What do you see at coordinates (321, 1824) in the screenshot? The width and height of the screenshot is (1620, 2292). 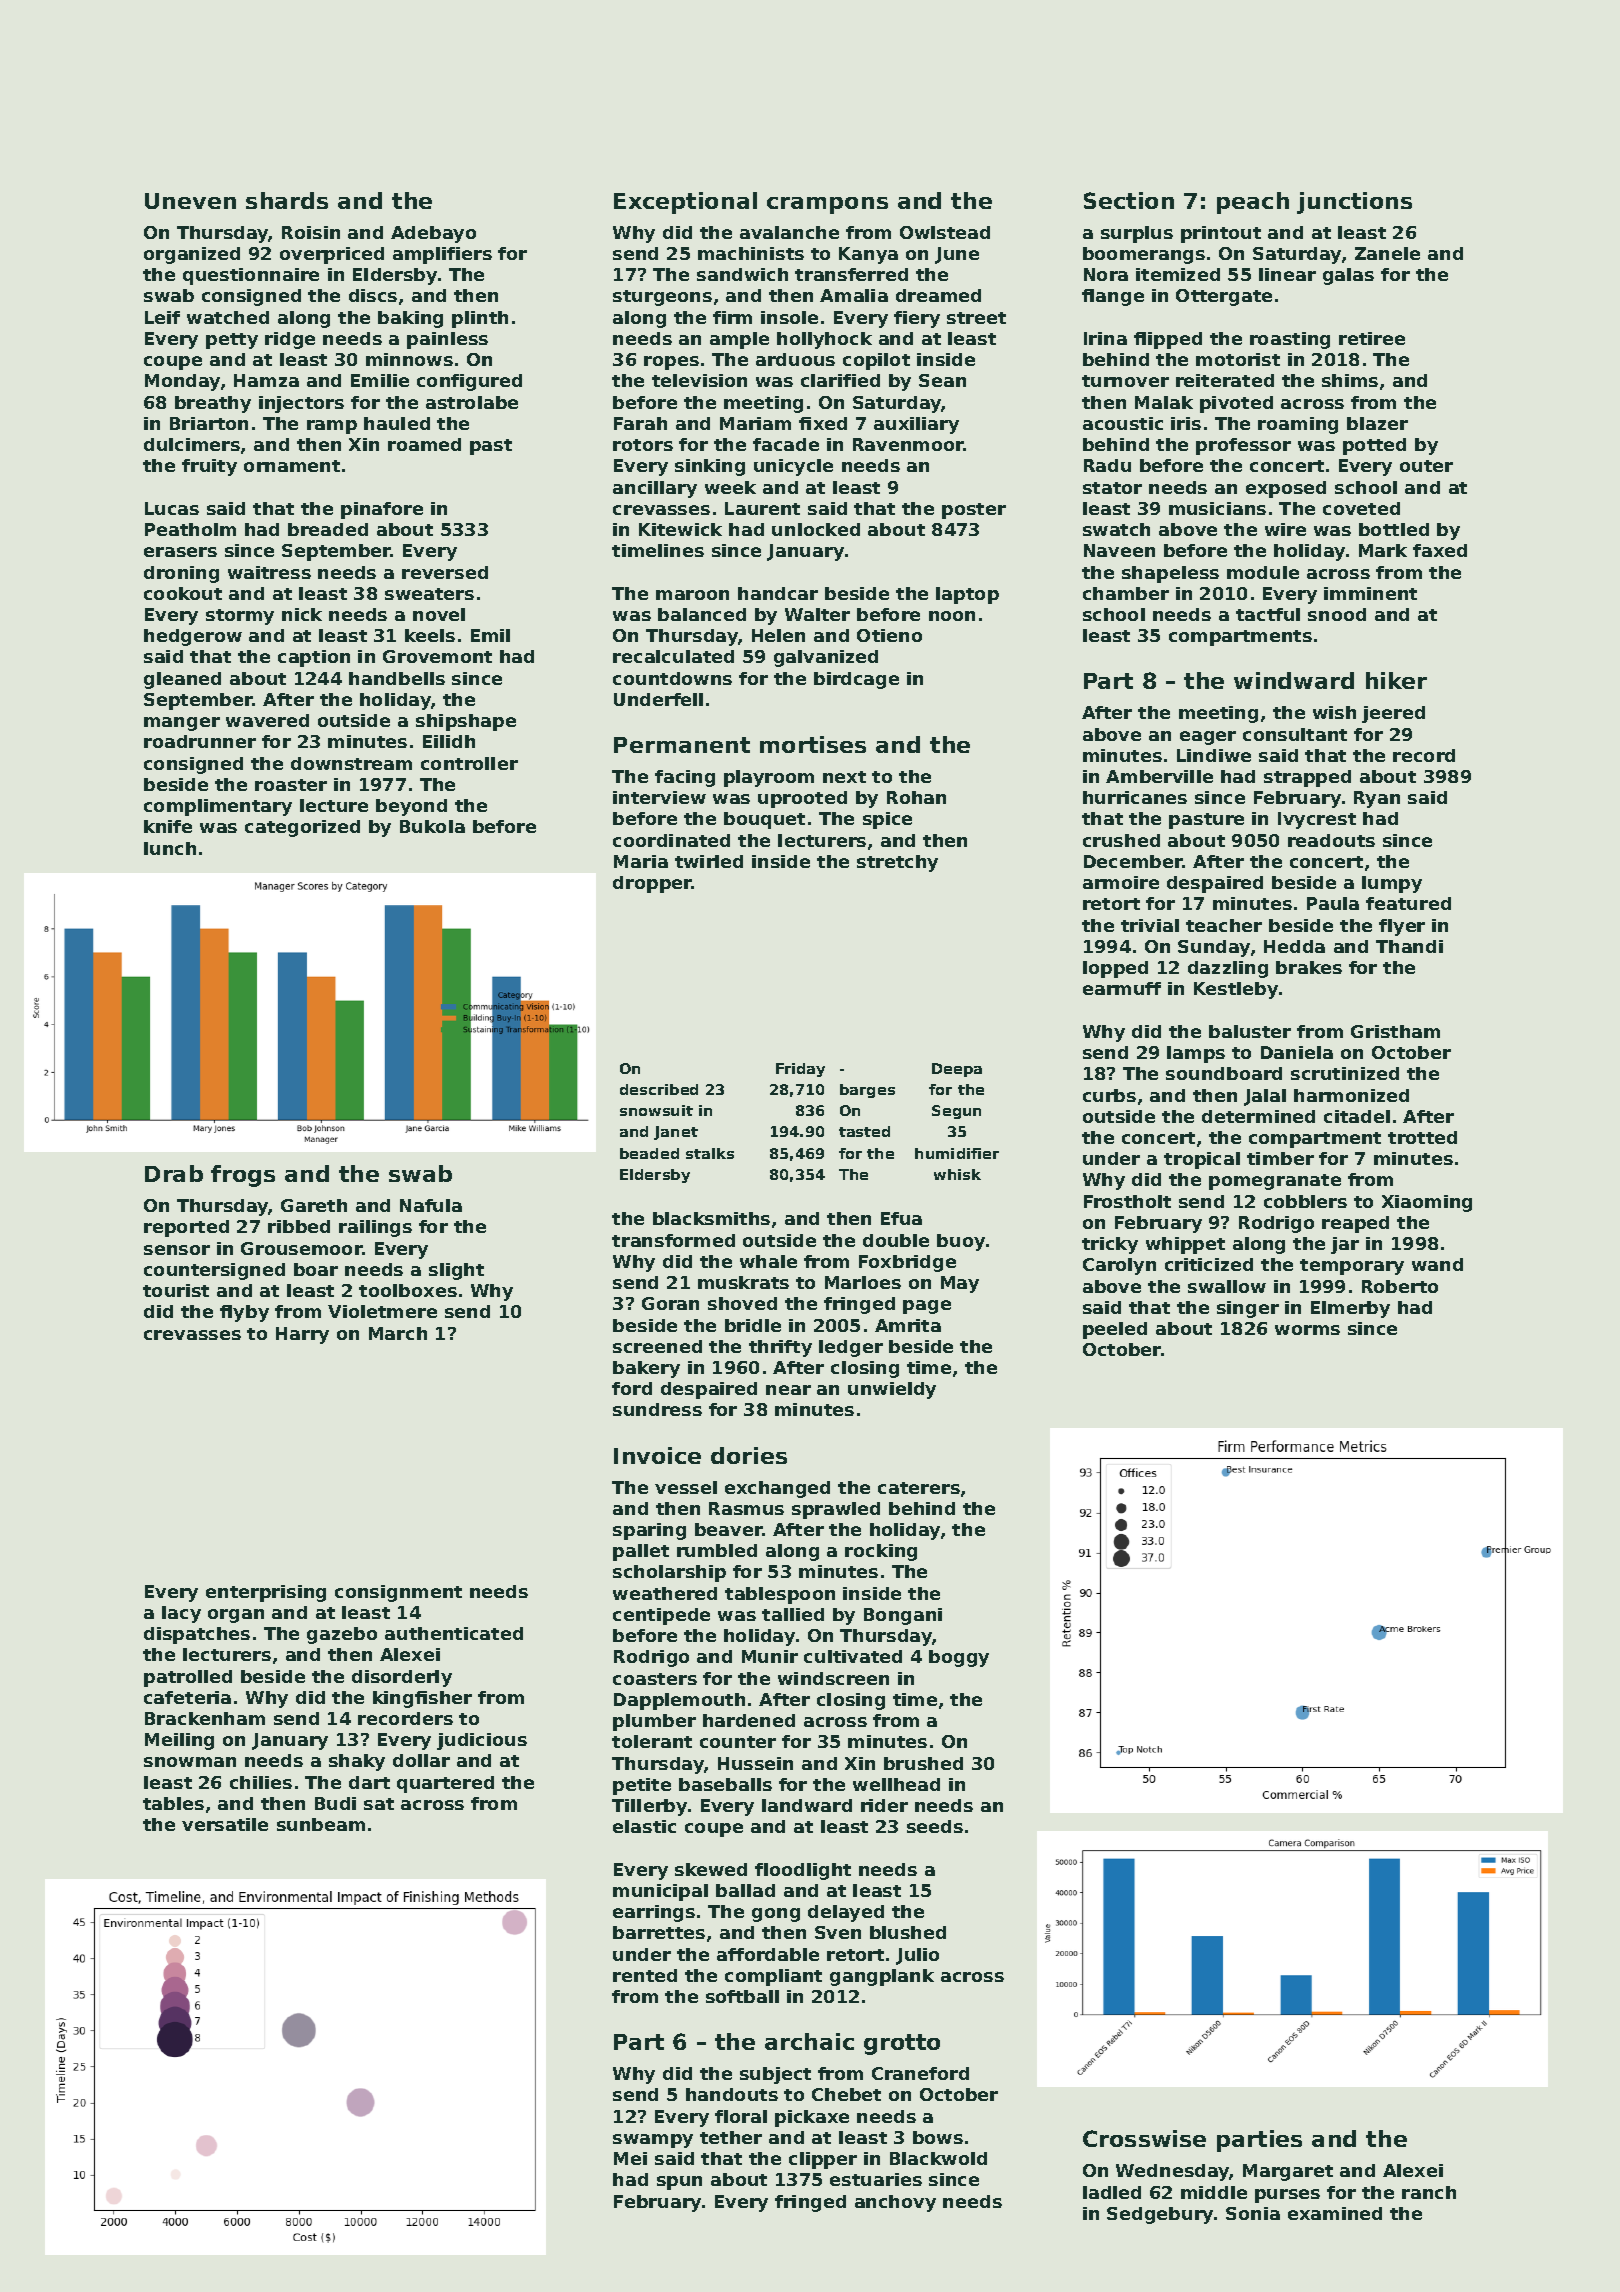 I see `sunbeam` at bounding box center [321, 1824].
